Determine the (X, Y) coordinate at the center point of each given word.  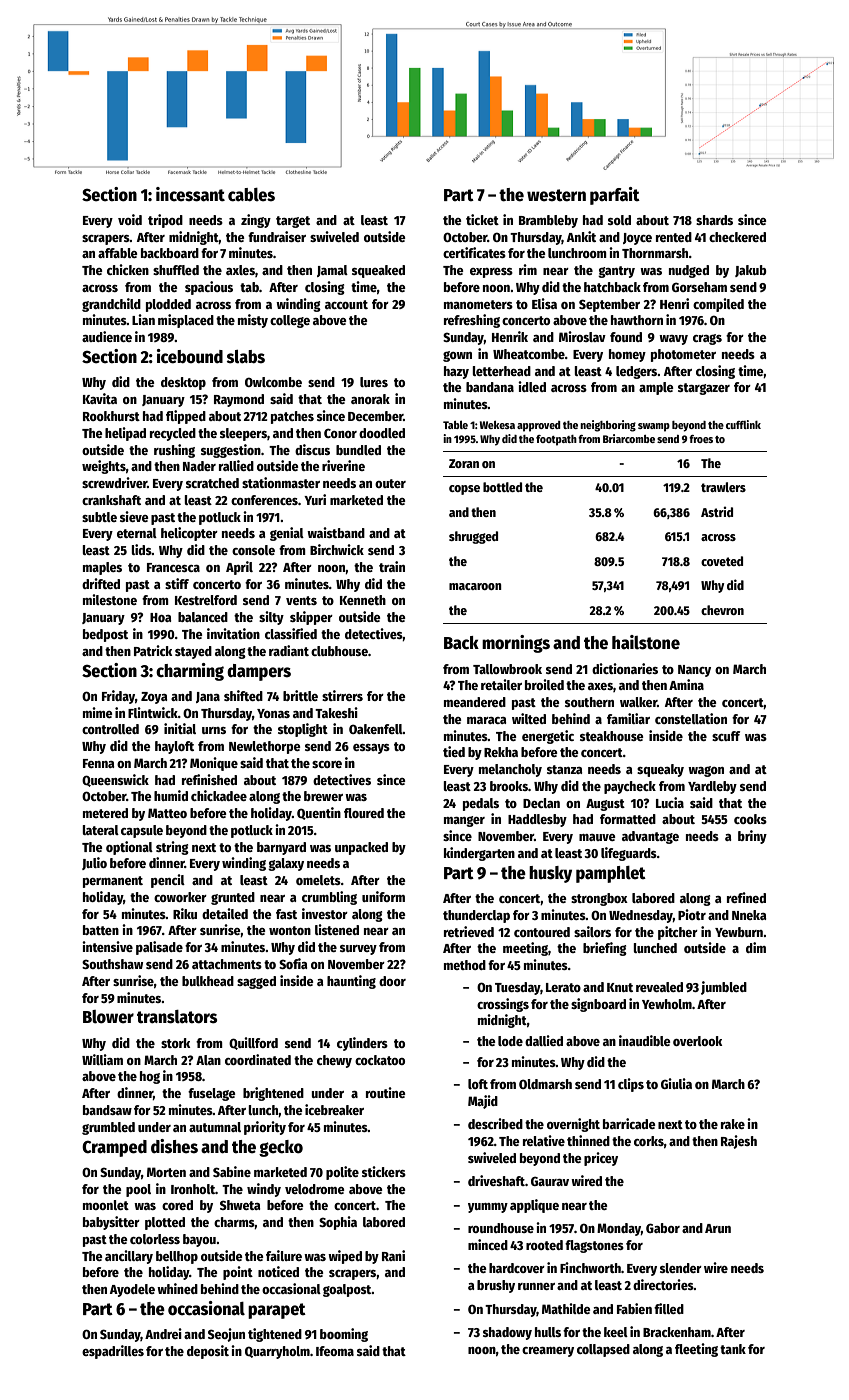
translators (177, 1017)
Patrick (153, 650)
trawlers (723, 487)
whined (177, 1288)
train (392, 566)
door (392, 981)
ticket (482, 219)
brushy (496, 1286)
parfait (615, 196)
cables (251, 195)
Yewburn (739, 932)
